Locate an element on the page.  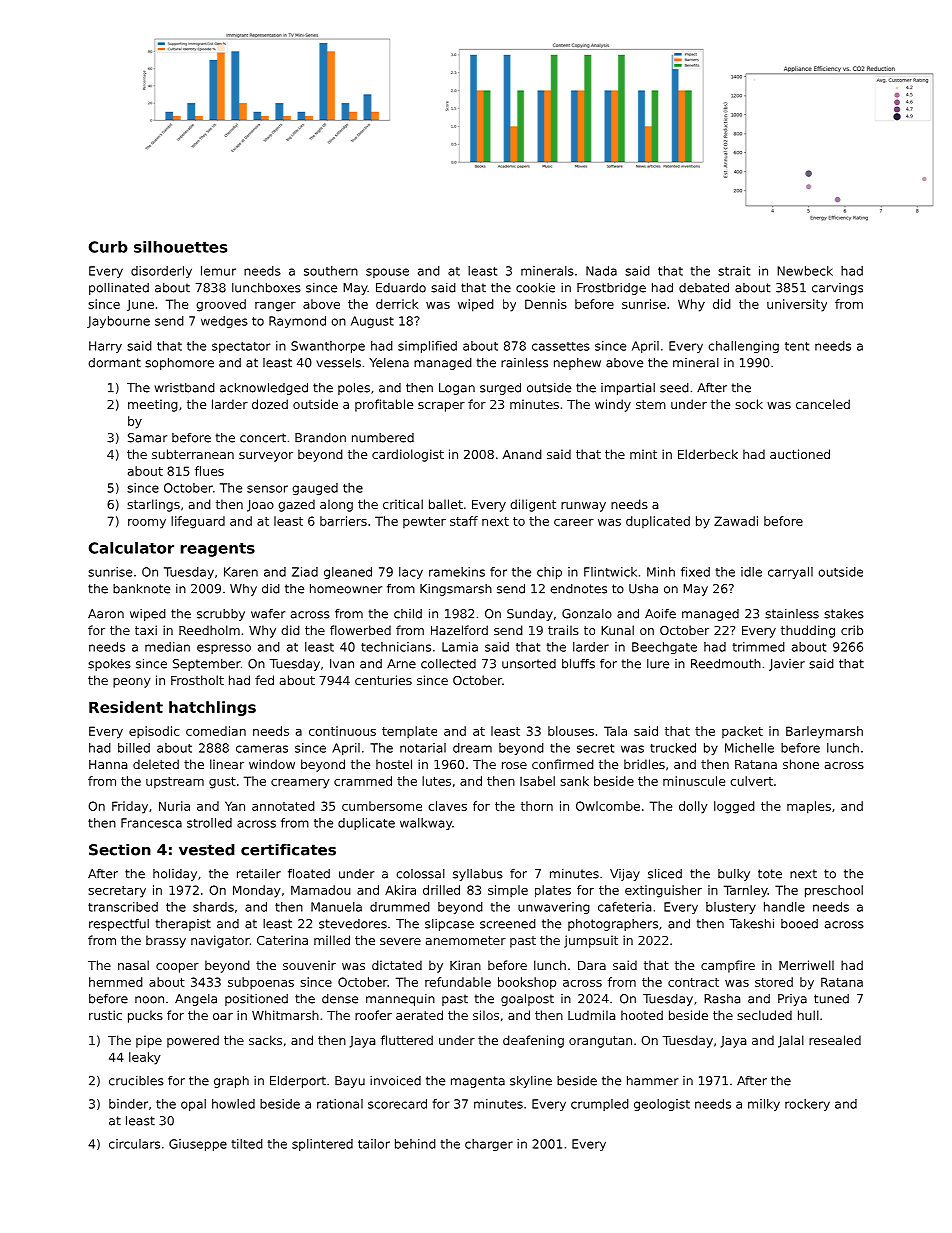
navigator is located at coordinates (220, 941).
